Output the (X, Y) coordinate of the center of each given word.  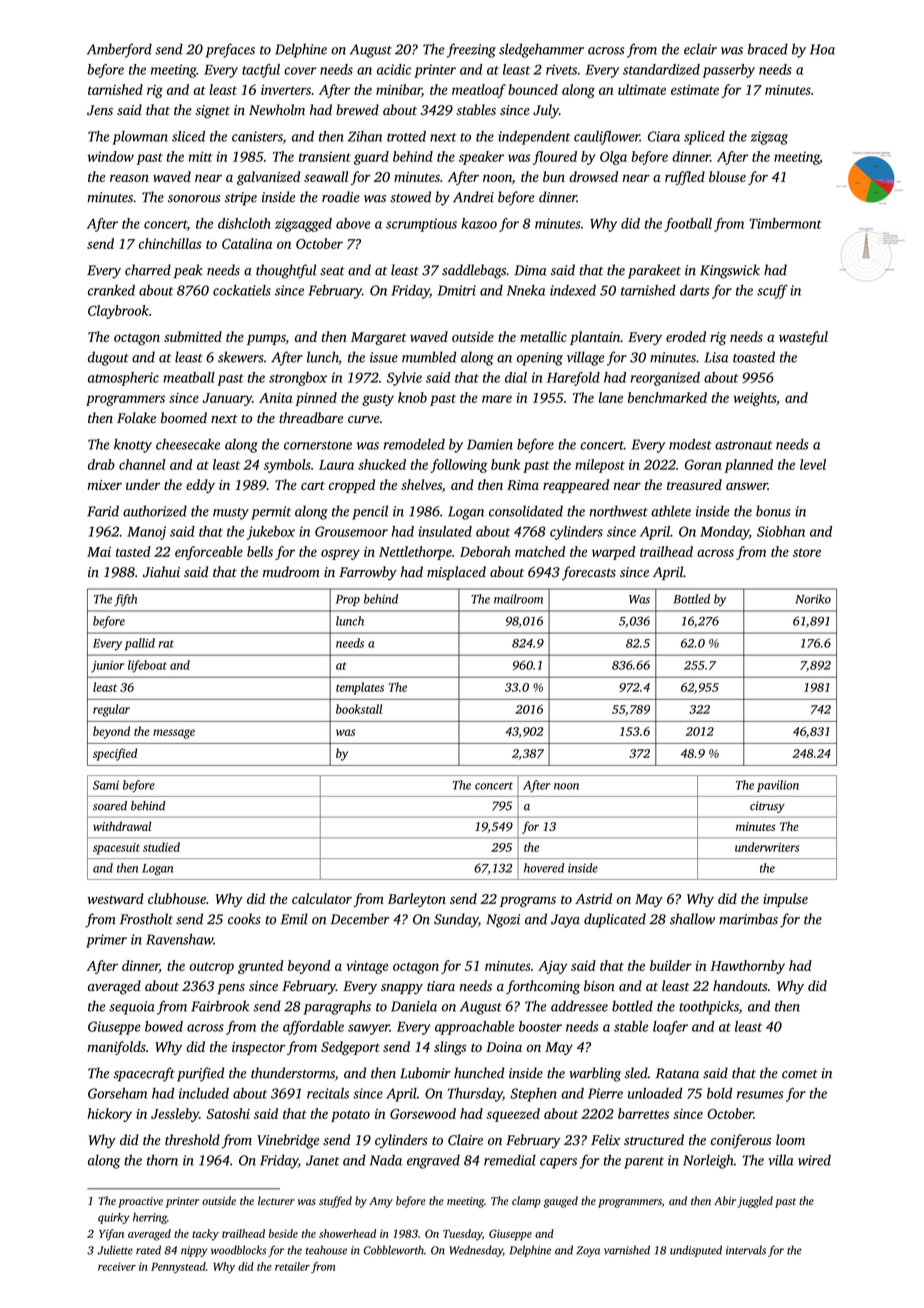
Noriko (813, 599)
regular (111, 710)
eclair (700, 49)
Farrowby (368, 573)
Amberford (119, 50)
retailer (292, 1266)
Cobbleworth (394, 1250)
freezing (471, 50)
